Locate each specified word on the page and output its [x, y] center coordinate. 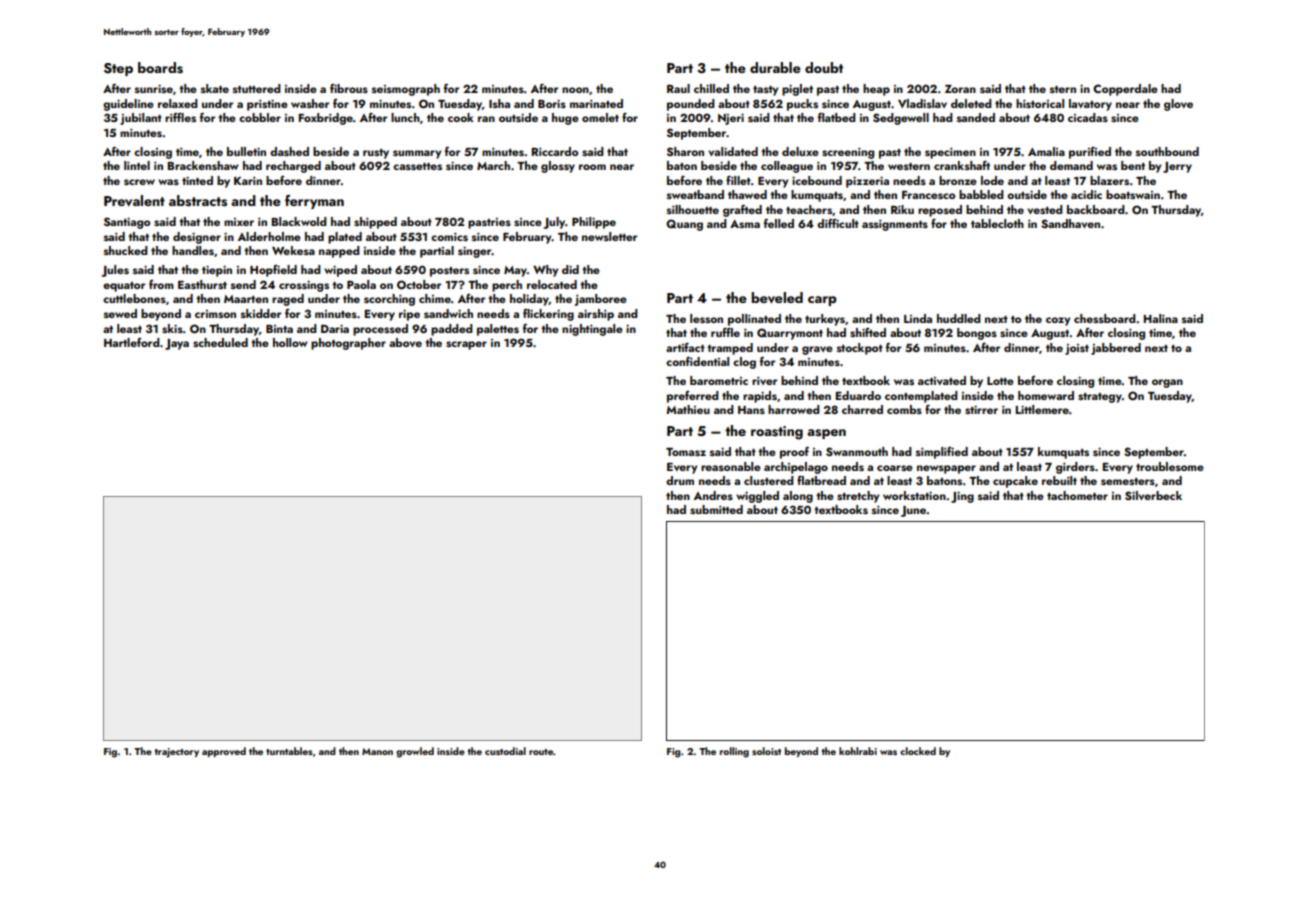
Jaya [177, 344]
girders [1075, 468]
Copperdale [1125, 90]
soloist [766, 751]
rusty [376, 154]
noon [575, 90]
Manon [377, 751]
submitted [716, 509]
